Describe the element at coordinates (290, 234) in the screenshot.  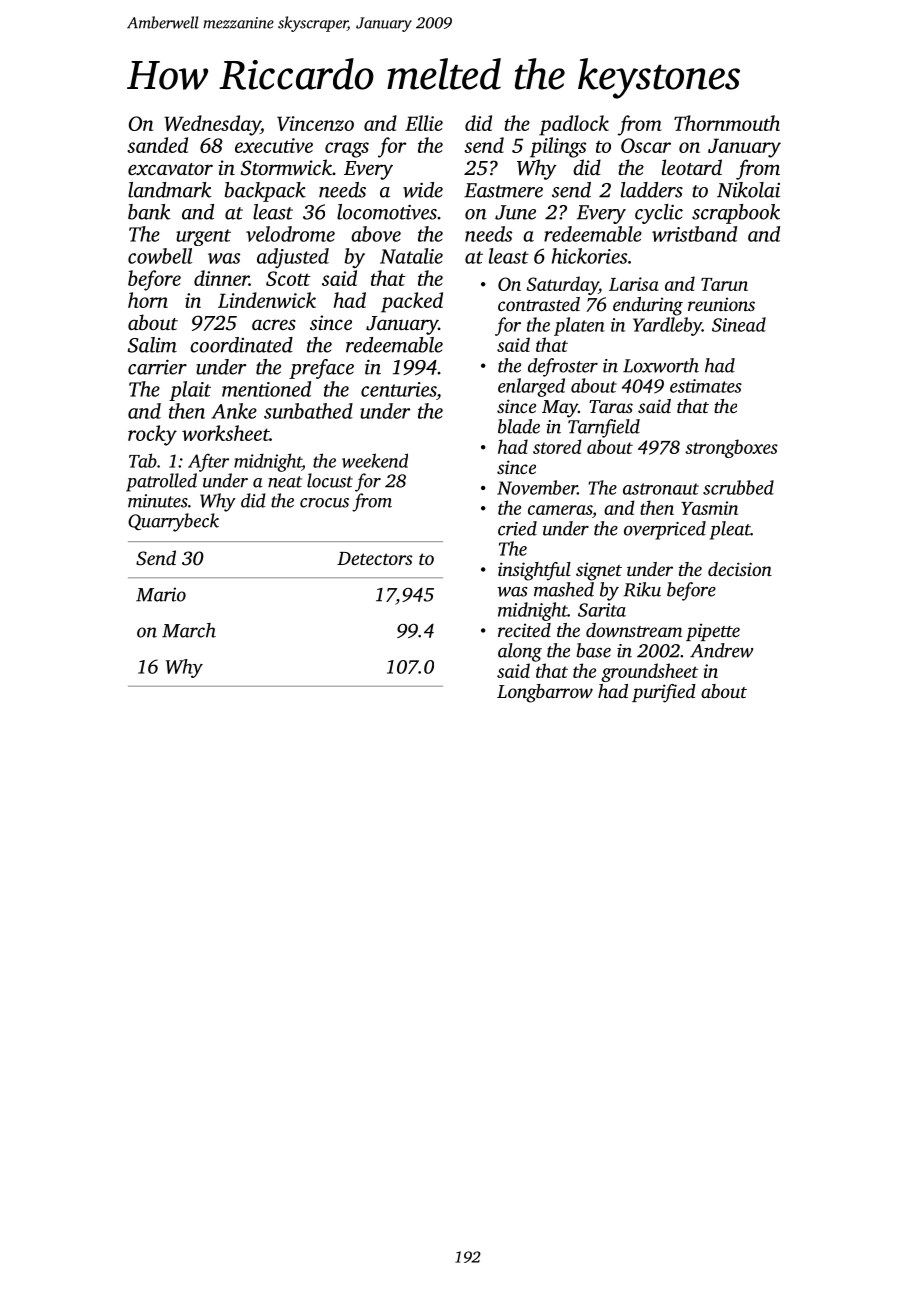
I see `velodrome` at that location.
